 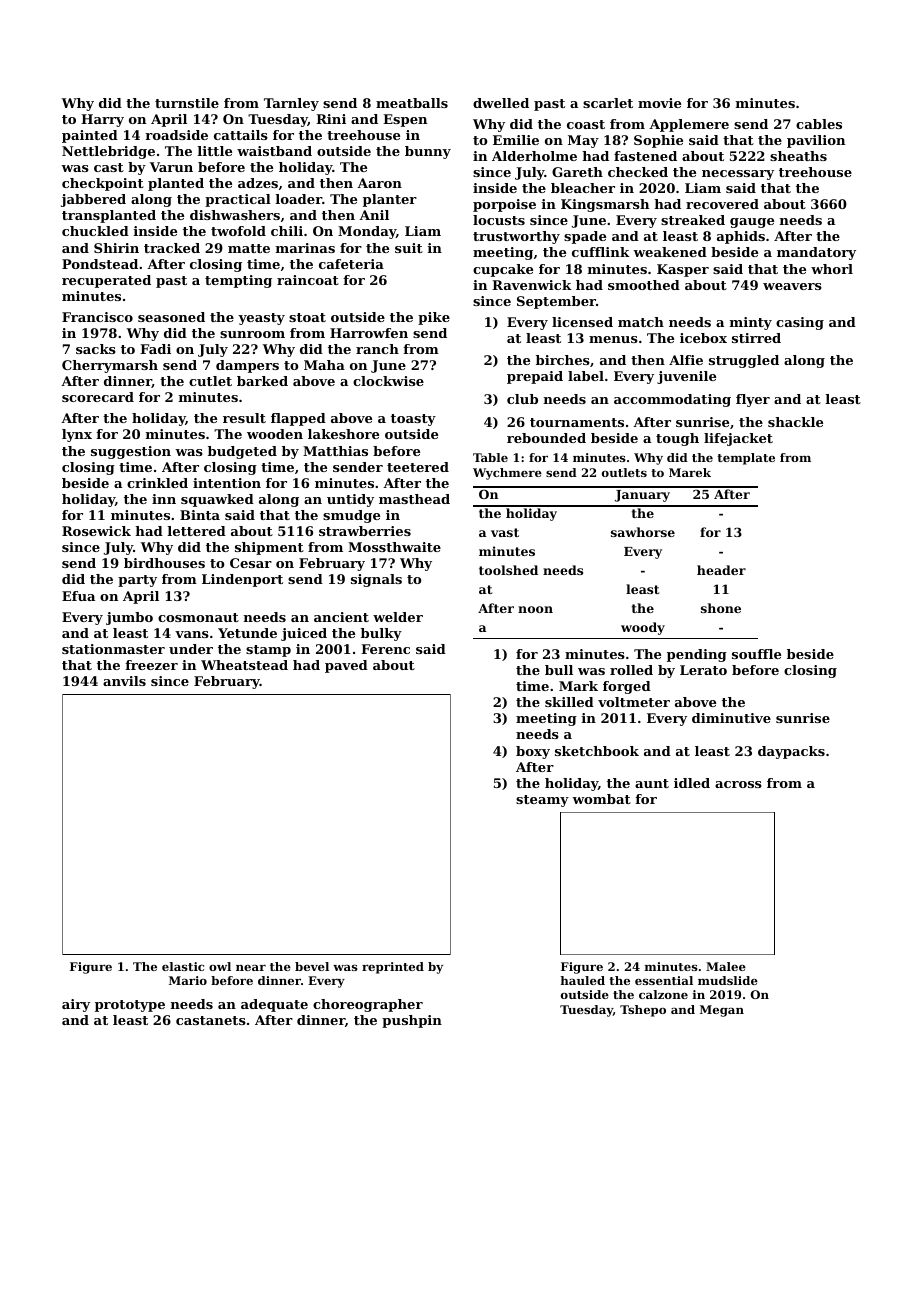 What do you see at coordinates (242, 452) in the screenshot?
I see `budgeted` at bounding box center [242, 452].
